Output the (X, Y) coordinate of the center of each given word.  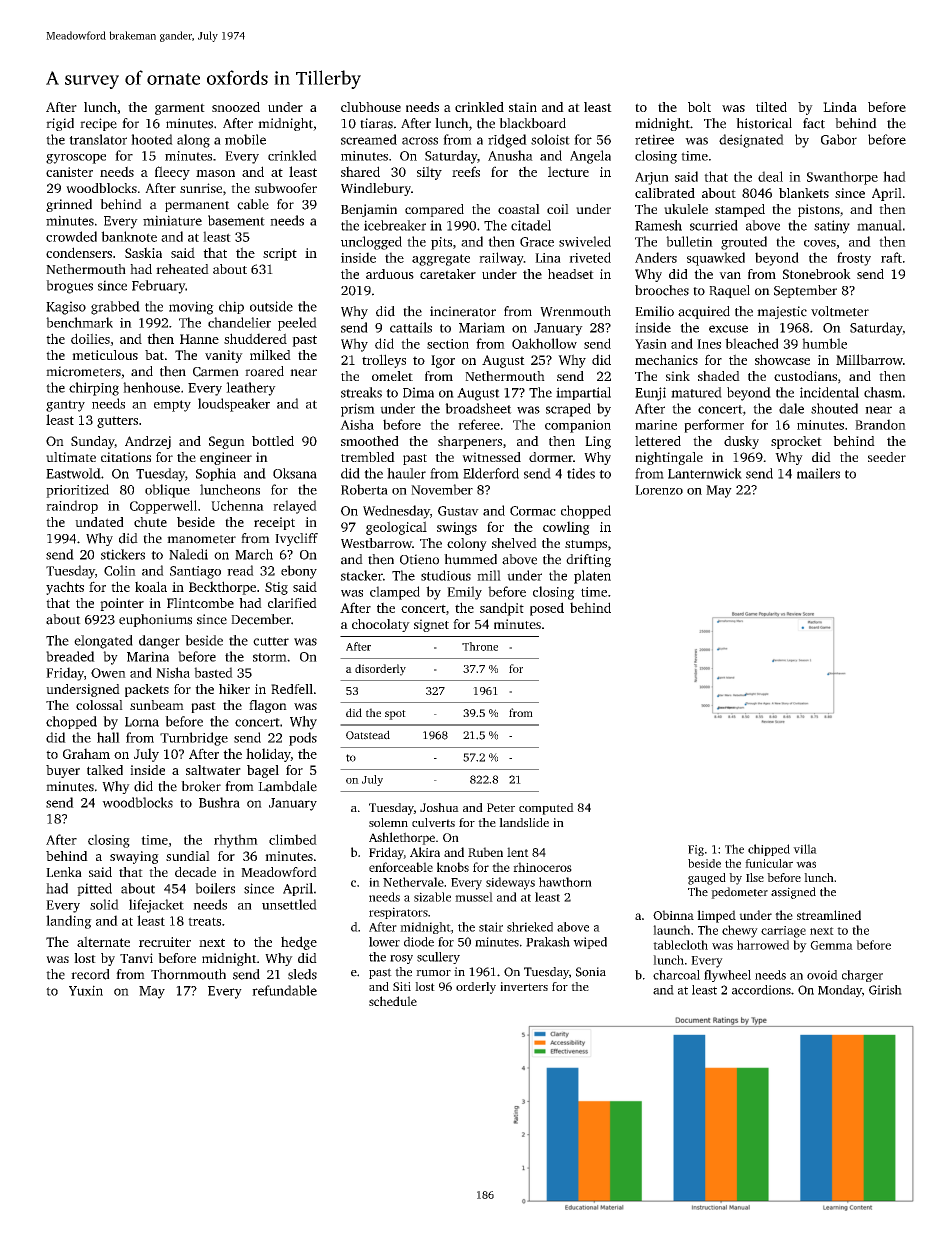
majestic (782, 312)
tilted (771, 107)
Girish (885, 990)
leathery (251, 389)
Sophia (216, 474)
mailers (818, 473)
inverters (524, 986)
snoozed (236, 107)
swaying (134, 857)
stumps (586, 545)
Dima (418, 392)
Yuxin (86, 990)
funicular (769, 863)
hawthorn (565, 882)
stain (523, 107)
